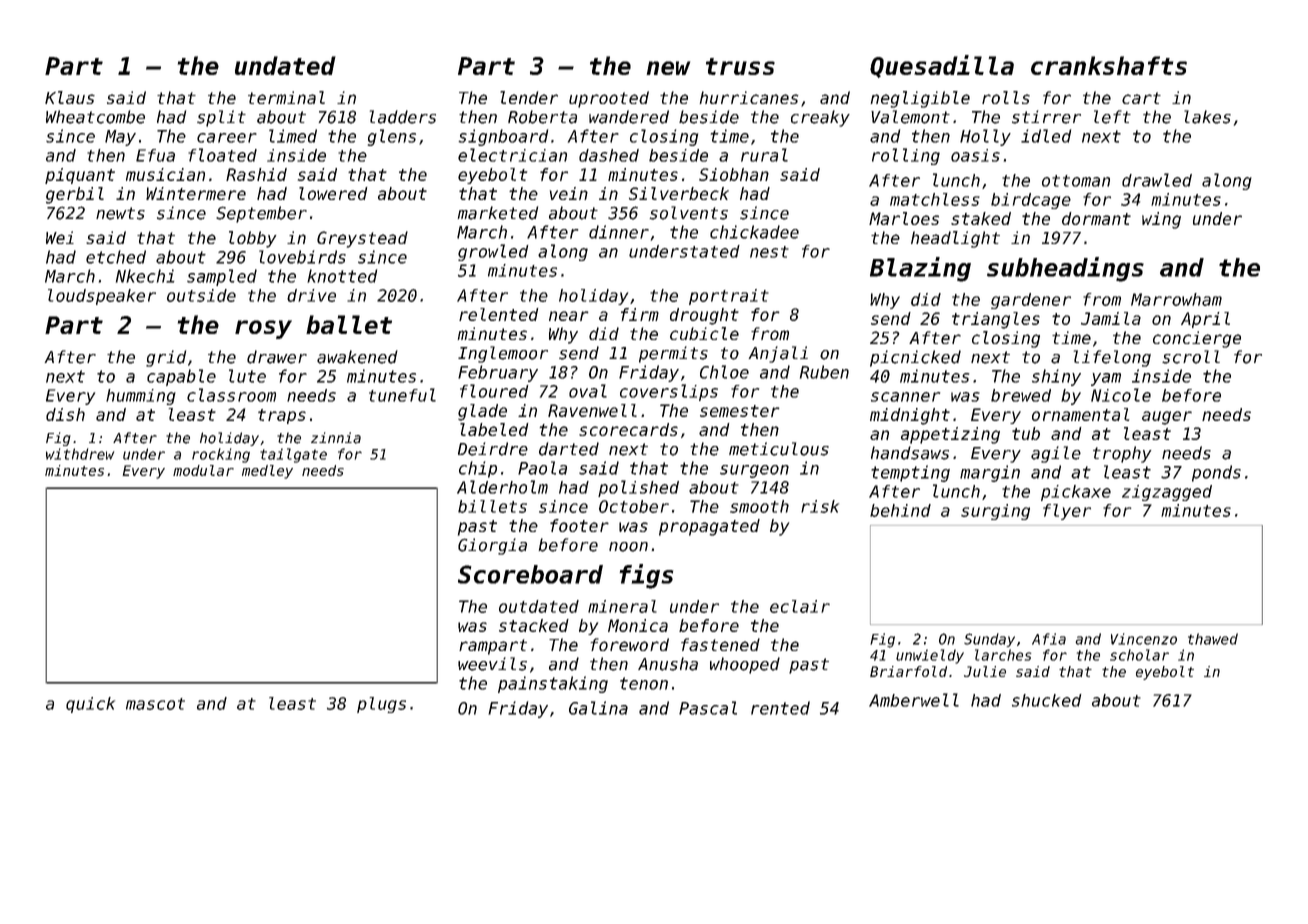 This page has width=1308, height=924. Describe the element at coordinates (362, 239) in the page. I see `Greystead` at that location.
